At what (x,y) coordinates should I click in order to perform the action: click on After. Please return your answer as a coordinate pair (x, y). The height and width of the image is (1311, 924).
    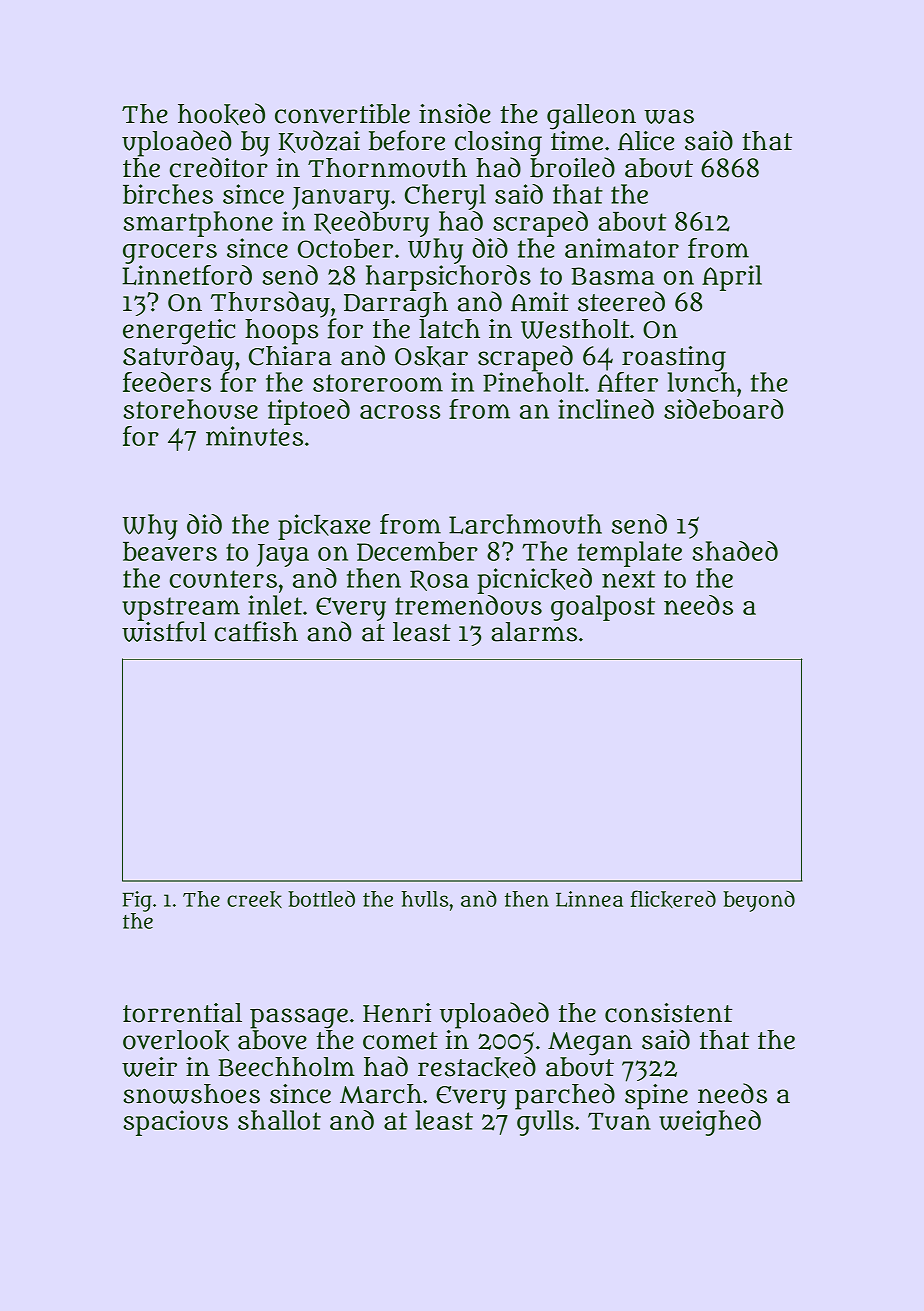
    Looking at the image, I should click on (628, 382).
